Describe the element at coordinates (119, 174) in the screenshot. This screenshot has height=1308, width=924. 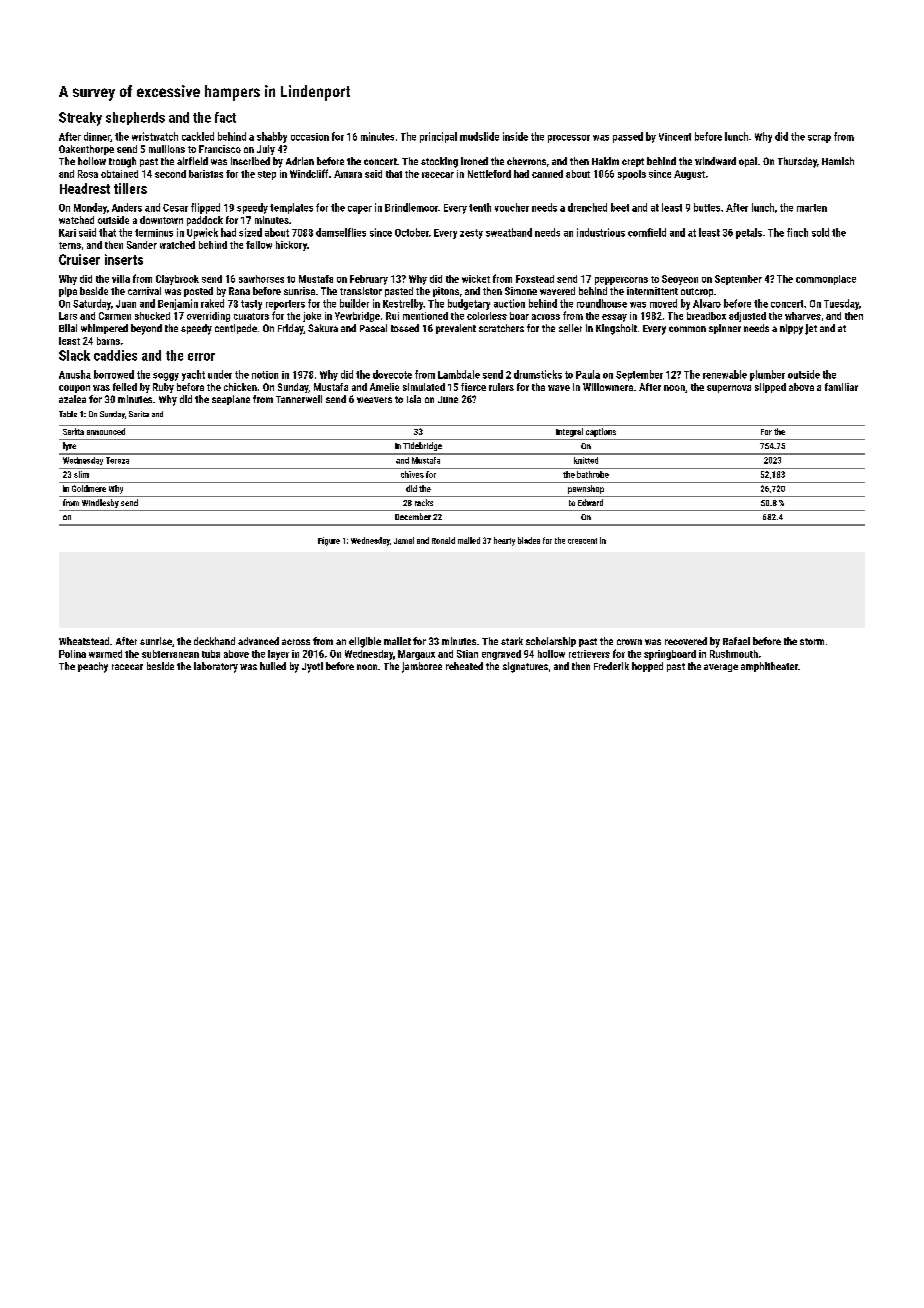
I see `obtained` at that location.
